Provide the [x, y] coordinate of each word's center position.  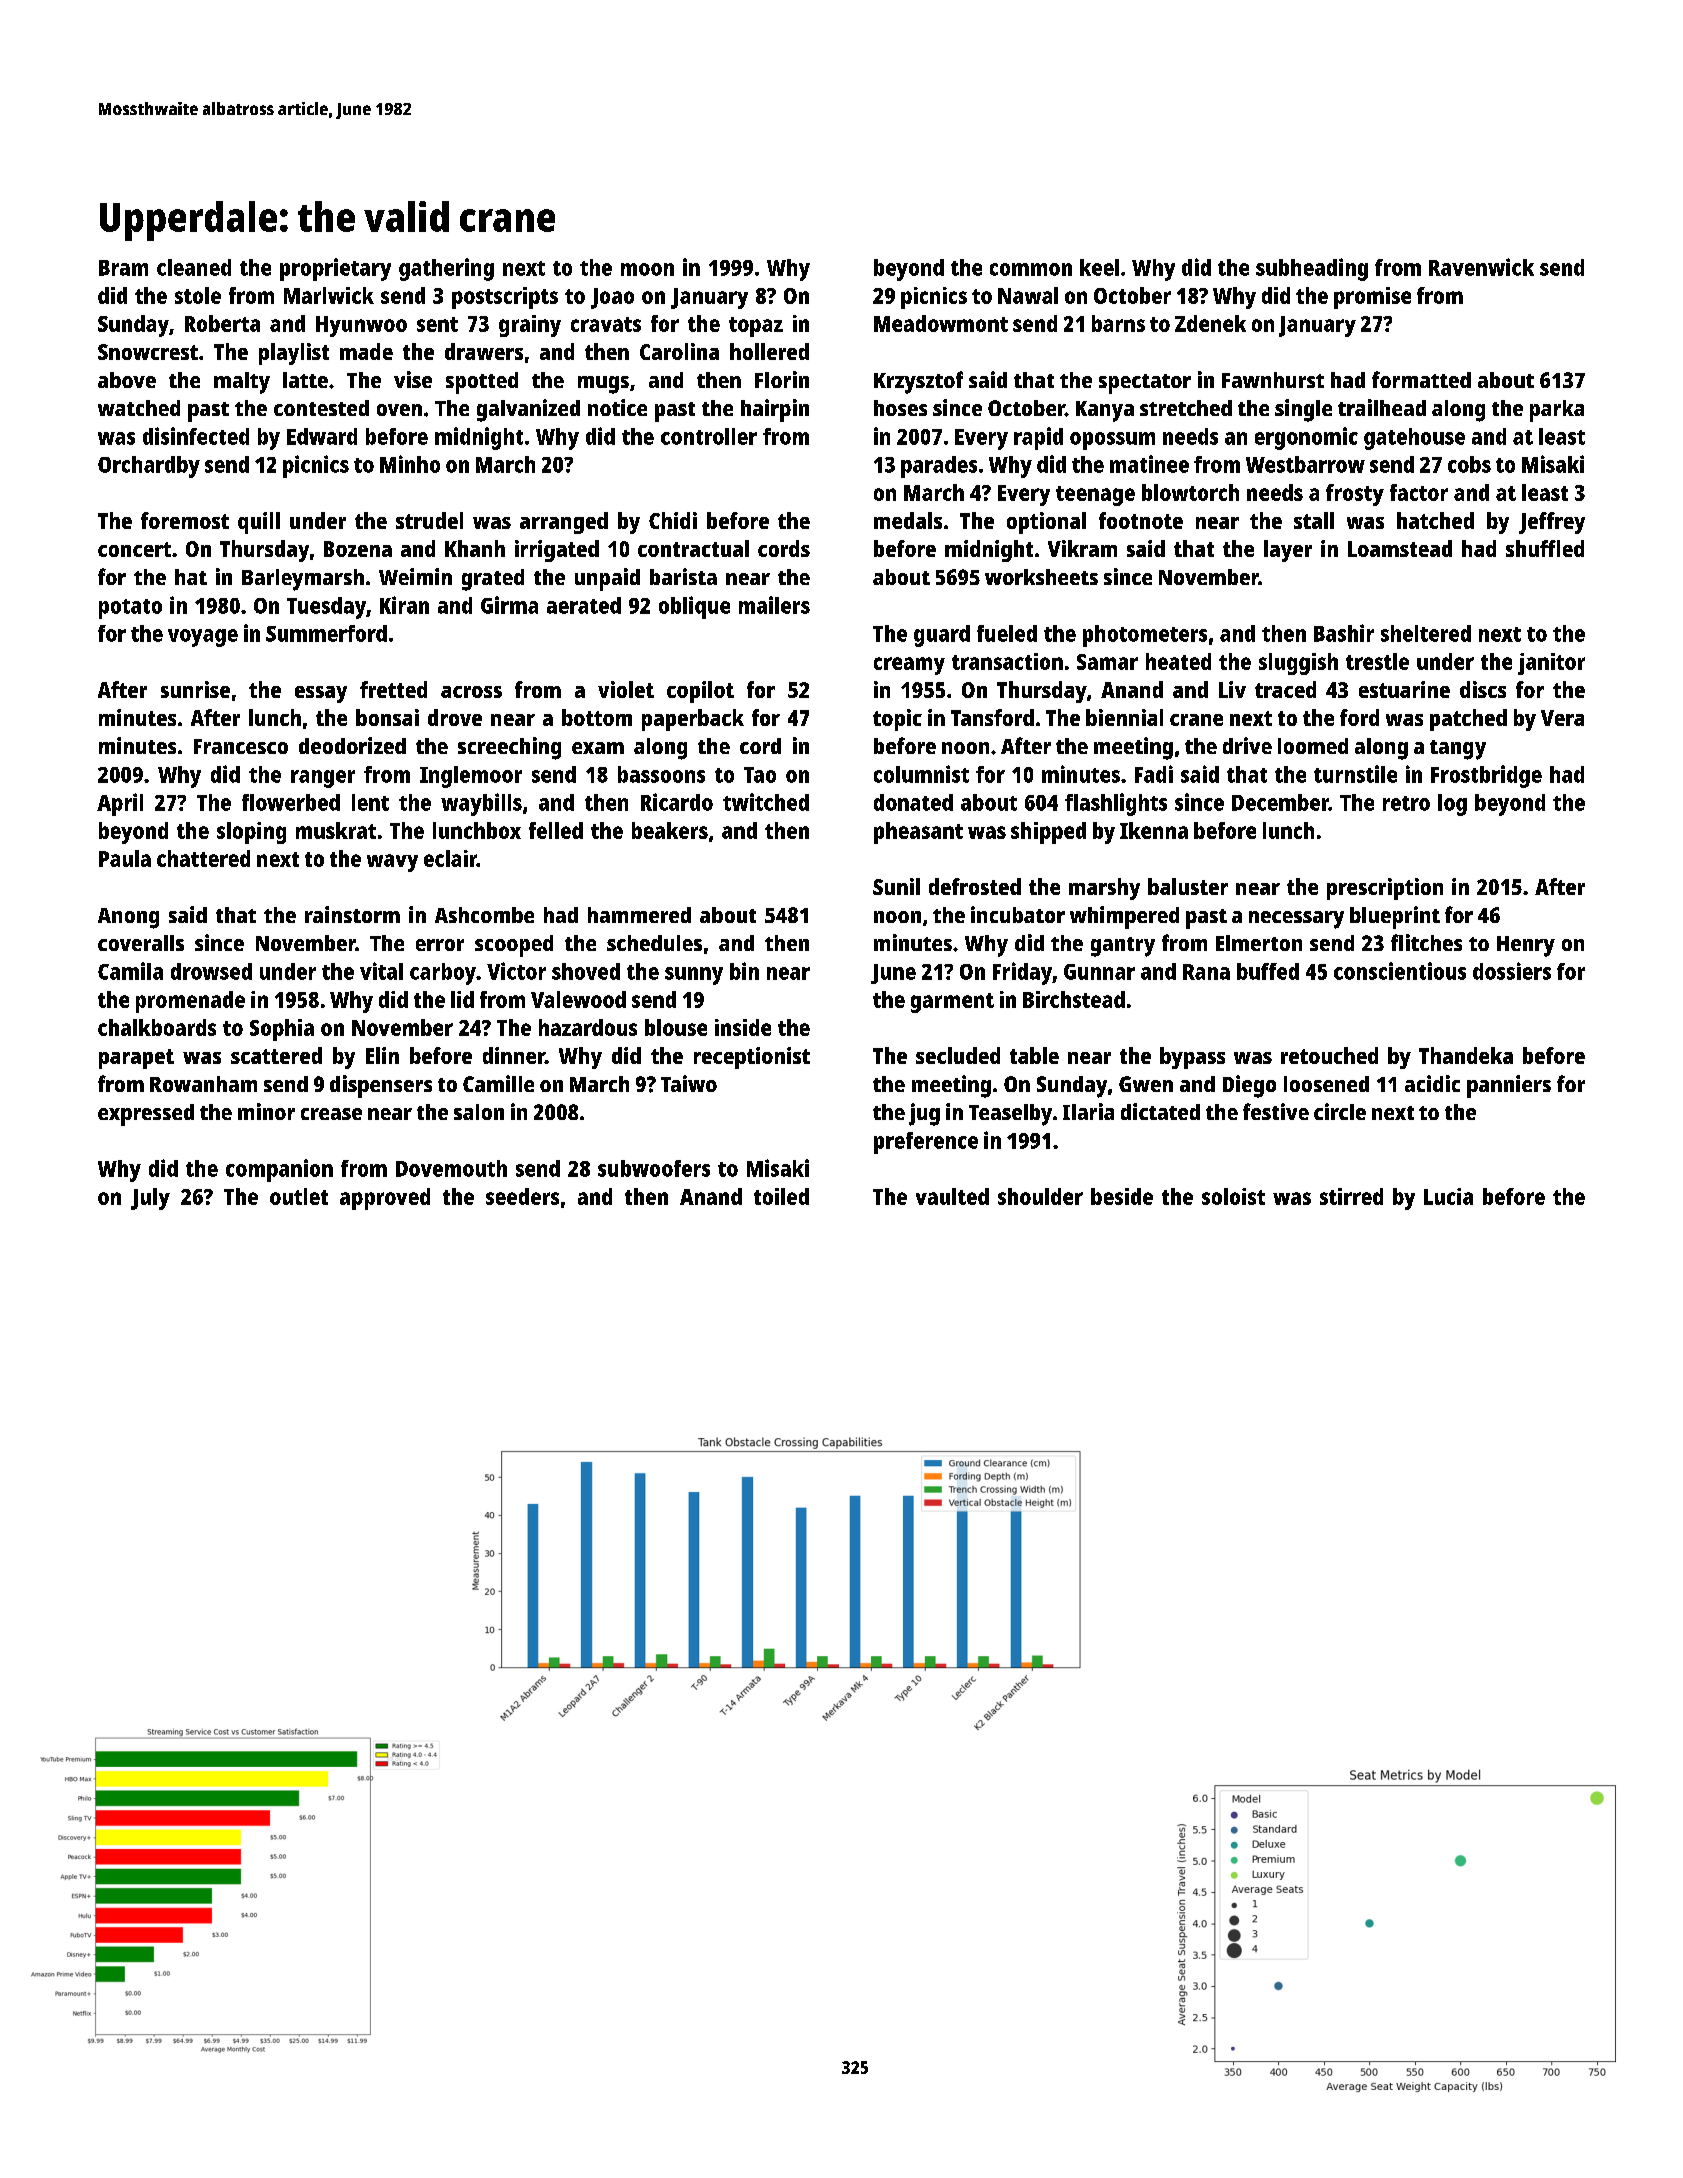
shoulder [1040, 1196]
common [1031, 269]
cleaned [194, 267]
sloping [251, 833]
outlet [299, 1196]
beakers [670, 830]
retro [1406, 803]
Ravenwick [1481, 267]
